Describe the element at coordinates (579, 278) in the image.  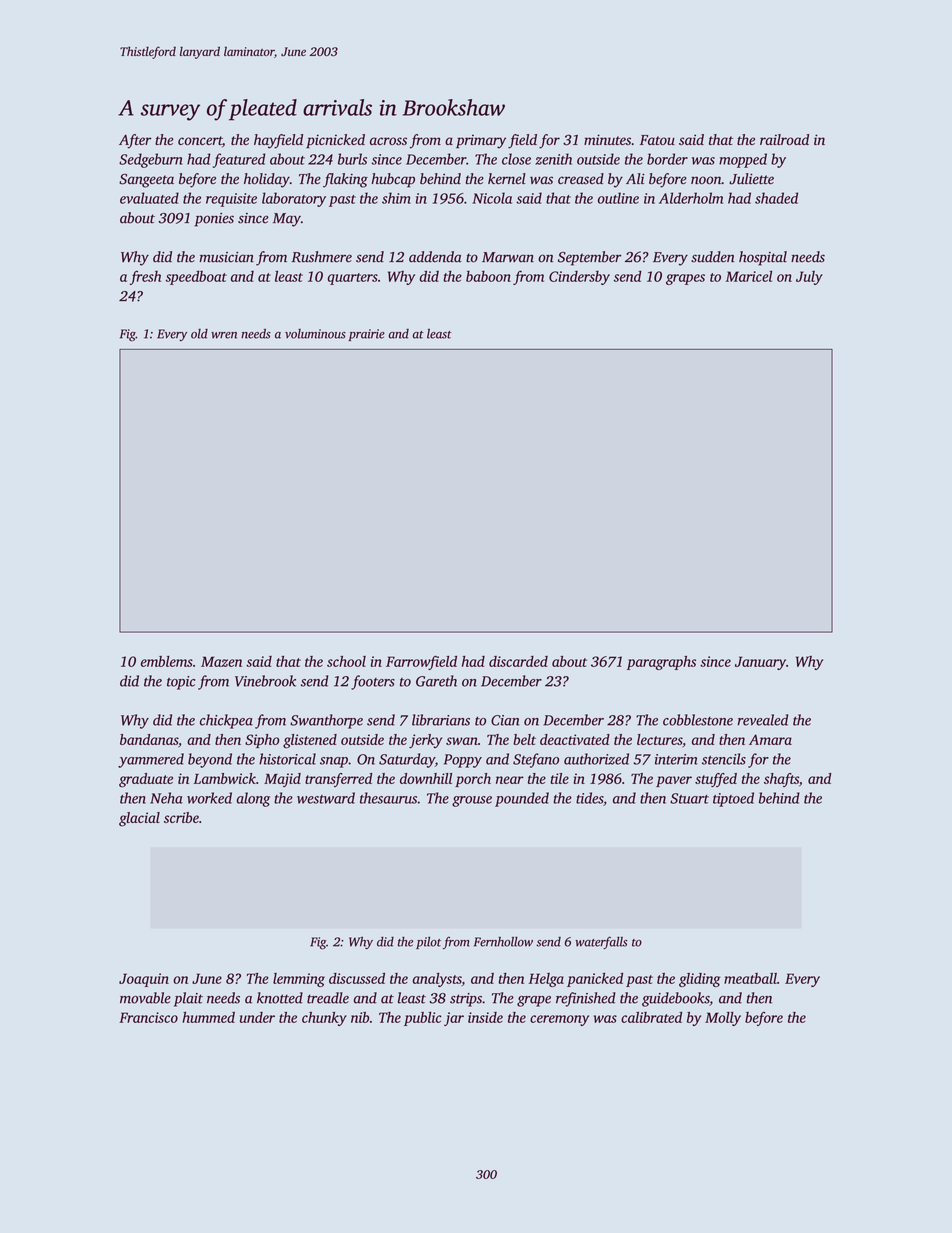
I see `Cindersby` at that location.
